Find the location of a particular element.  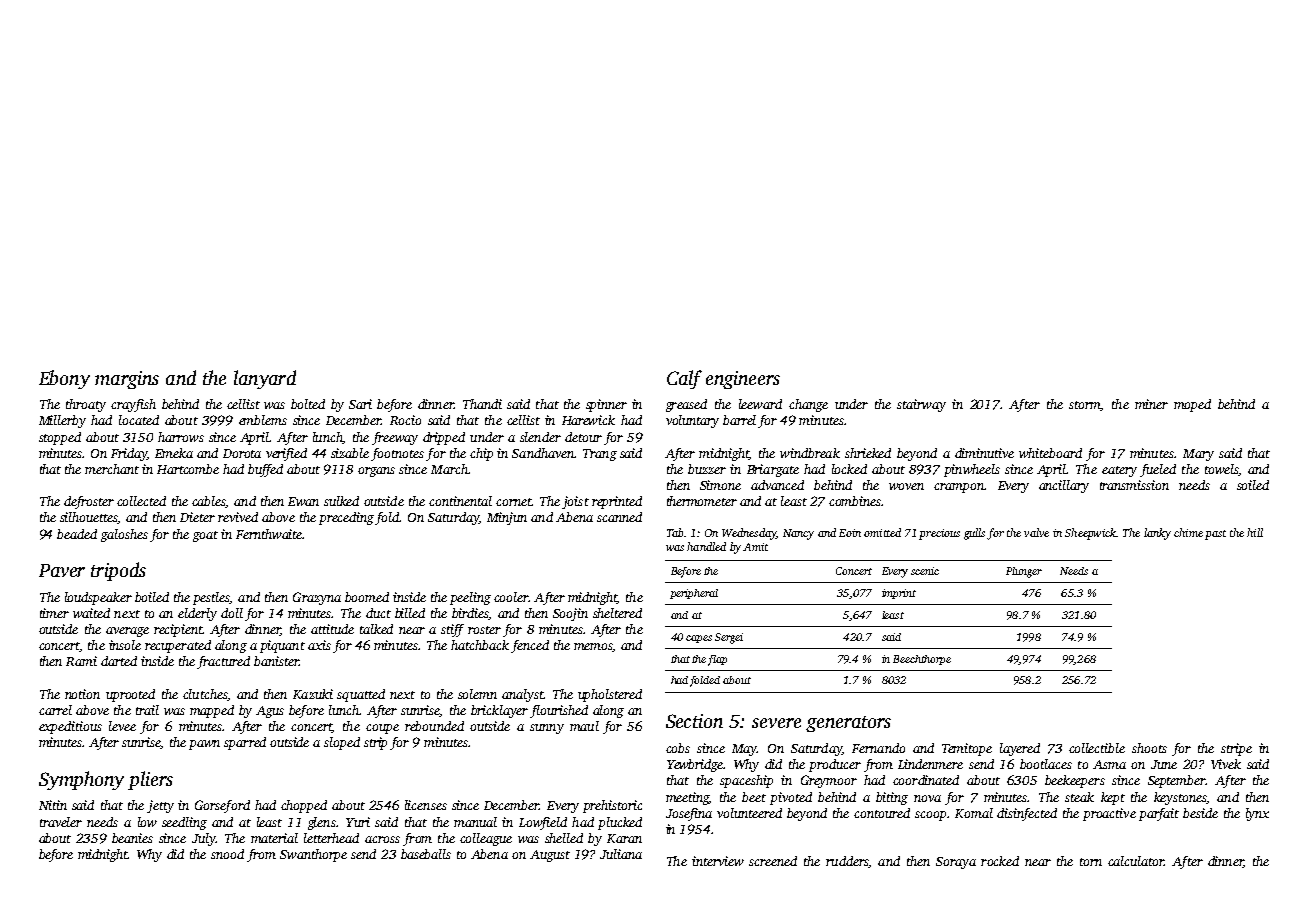

clutches is located at coordinates (205, 694).
